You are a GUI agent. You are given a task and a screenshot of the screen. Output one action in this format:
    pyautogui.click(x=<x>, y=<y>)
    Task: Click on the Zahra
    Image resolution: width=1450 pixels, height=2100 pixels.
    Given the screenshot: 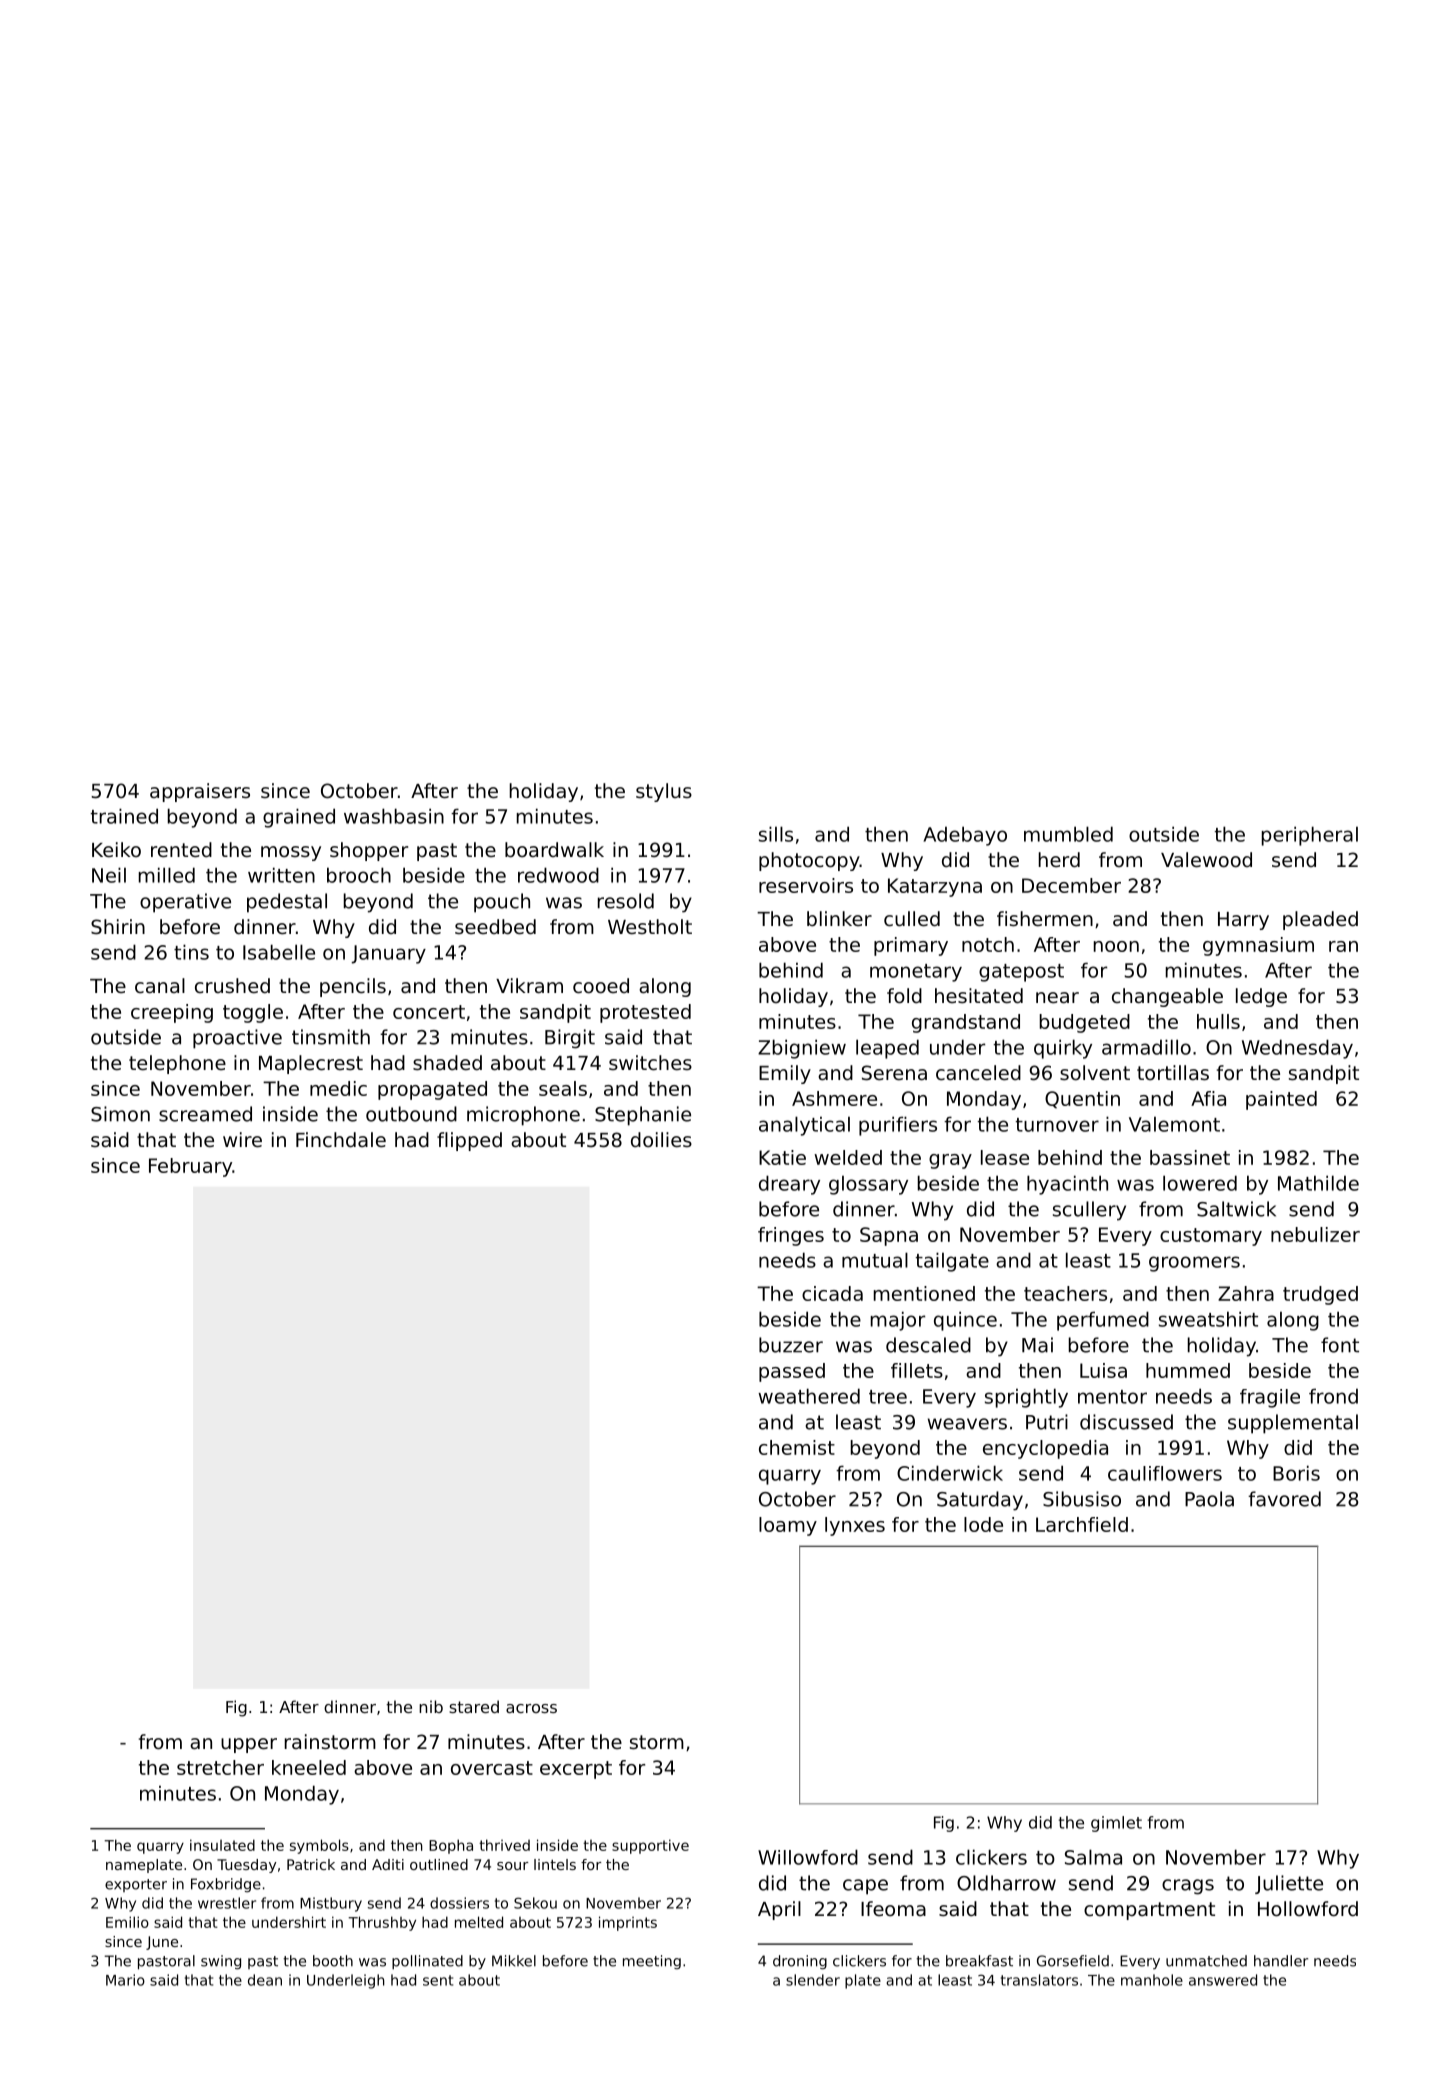 What is the action you would take?
    pyautogui.click(x=1246, y=1293)
